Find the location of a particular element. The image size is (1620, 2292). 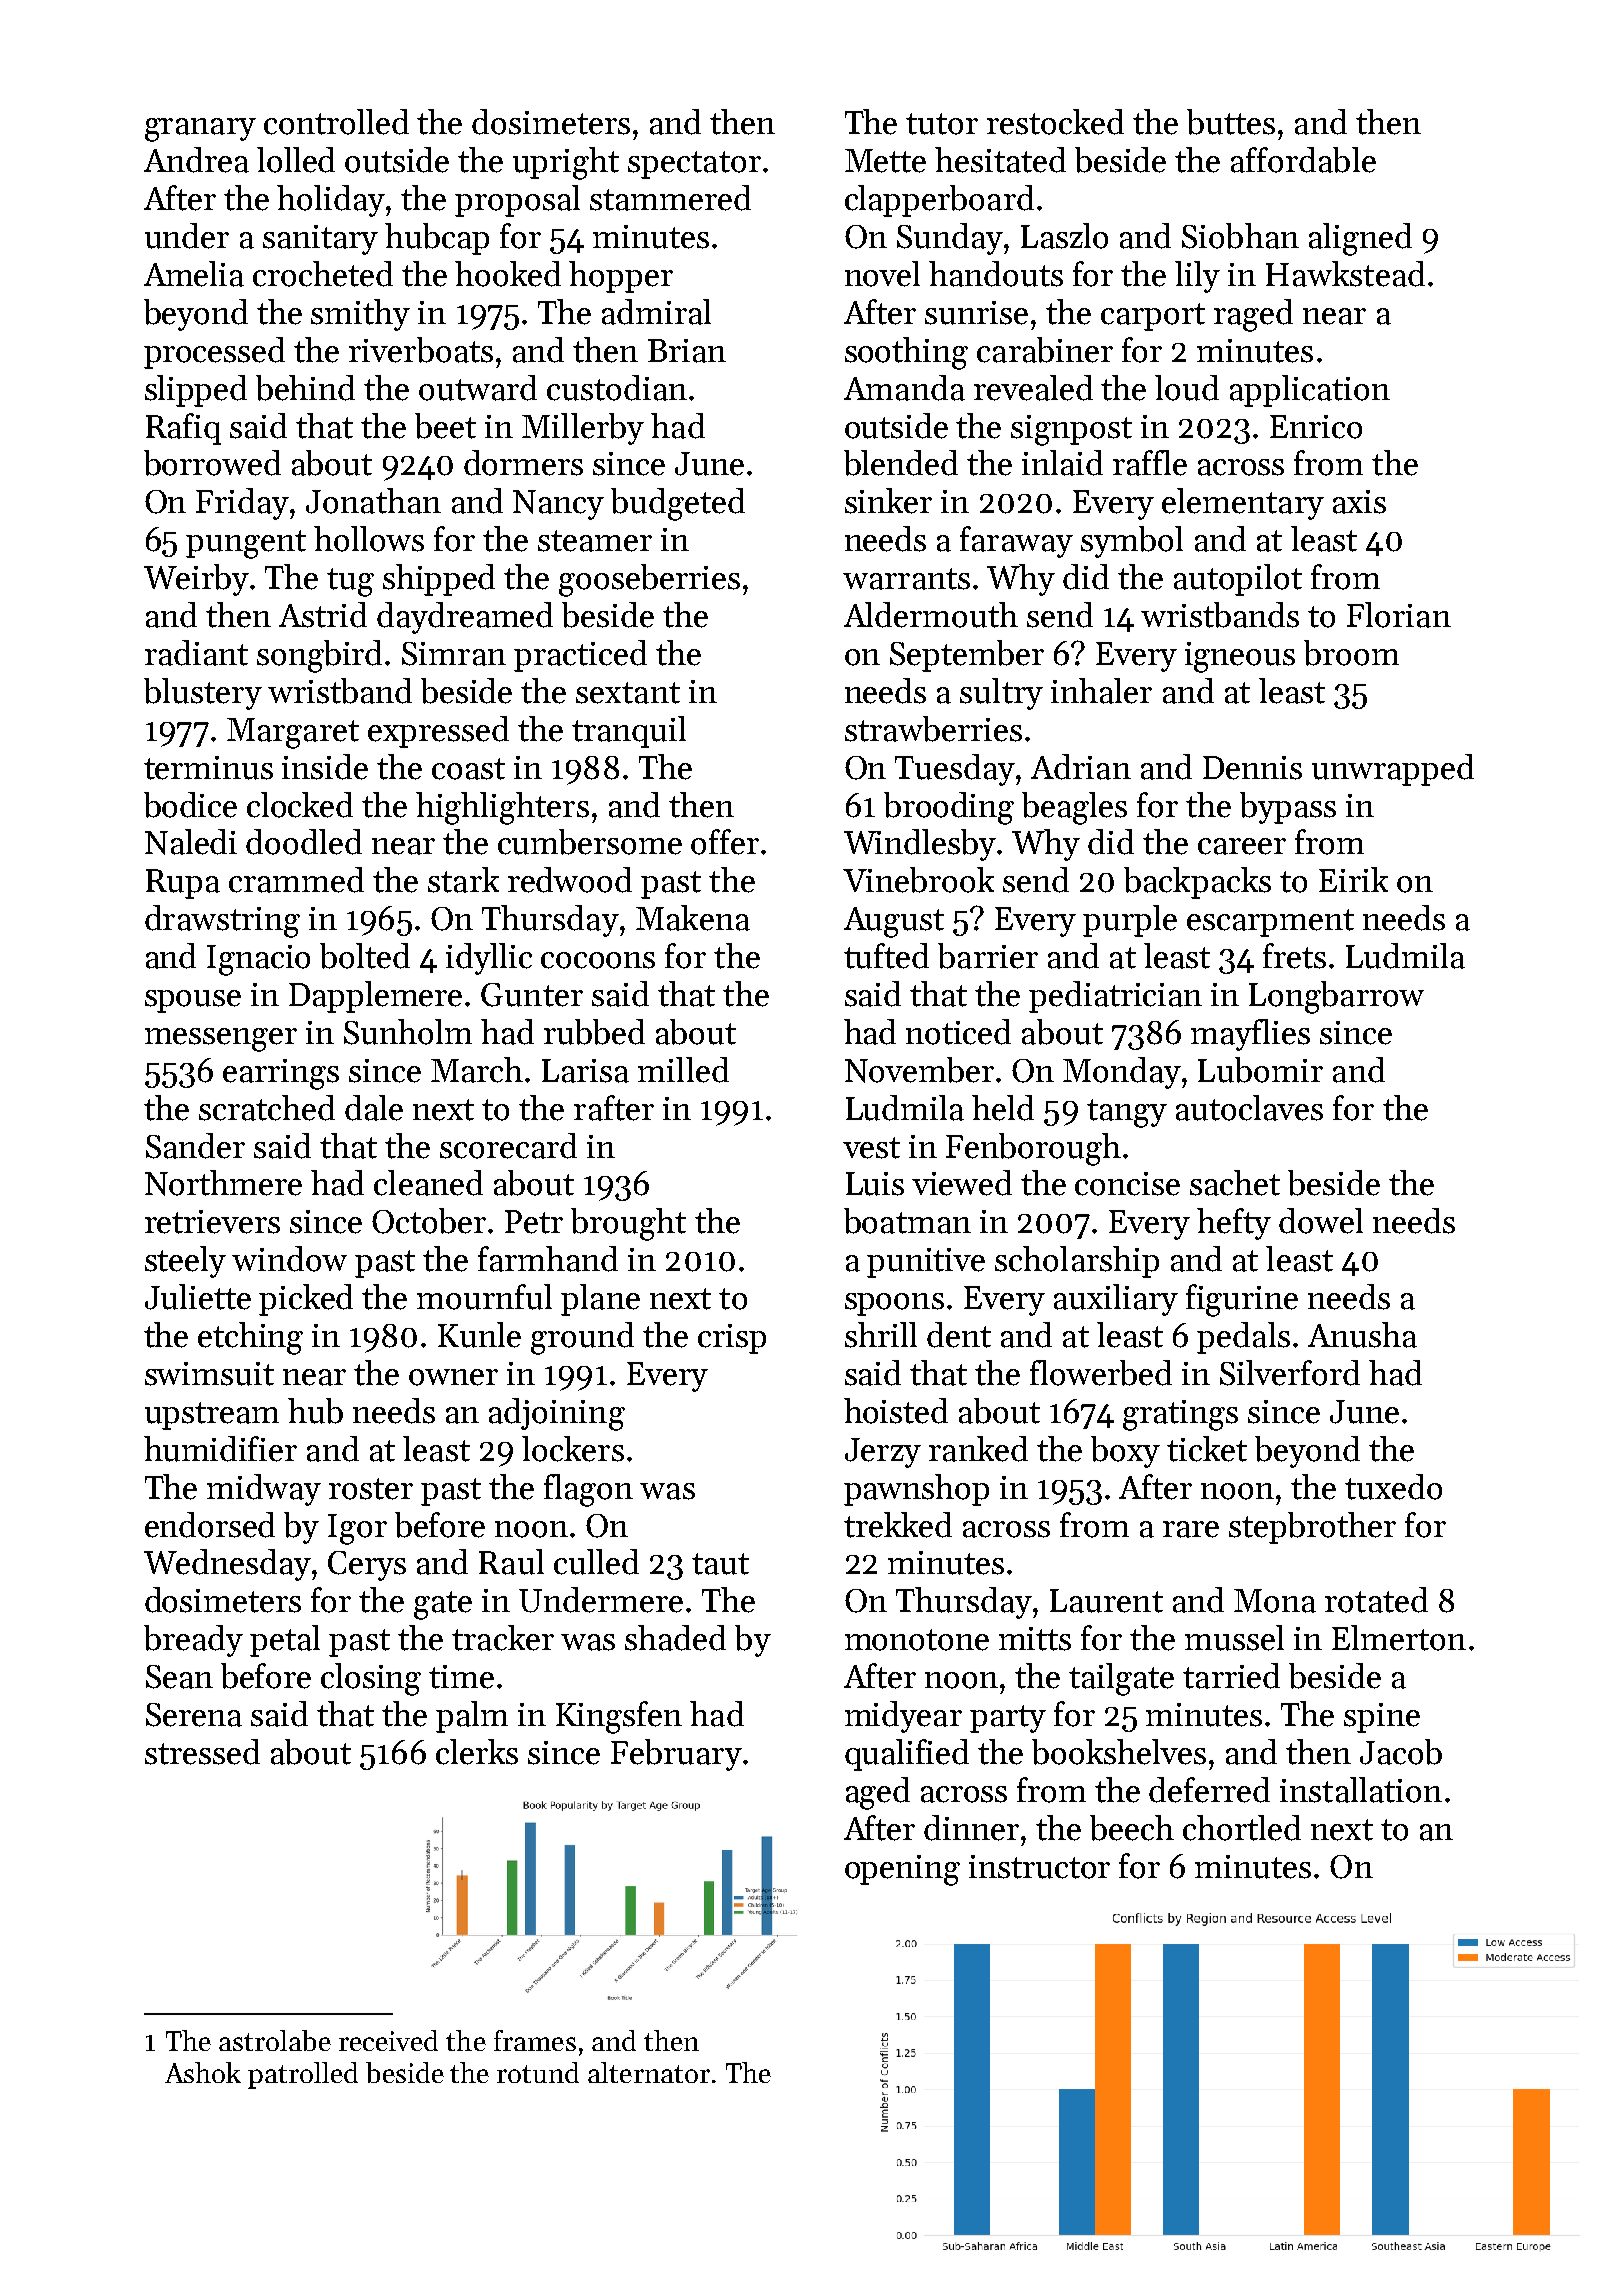

Sander is located at coordinates (195, 1146).
